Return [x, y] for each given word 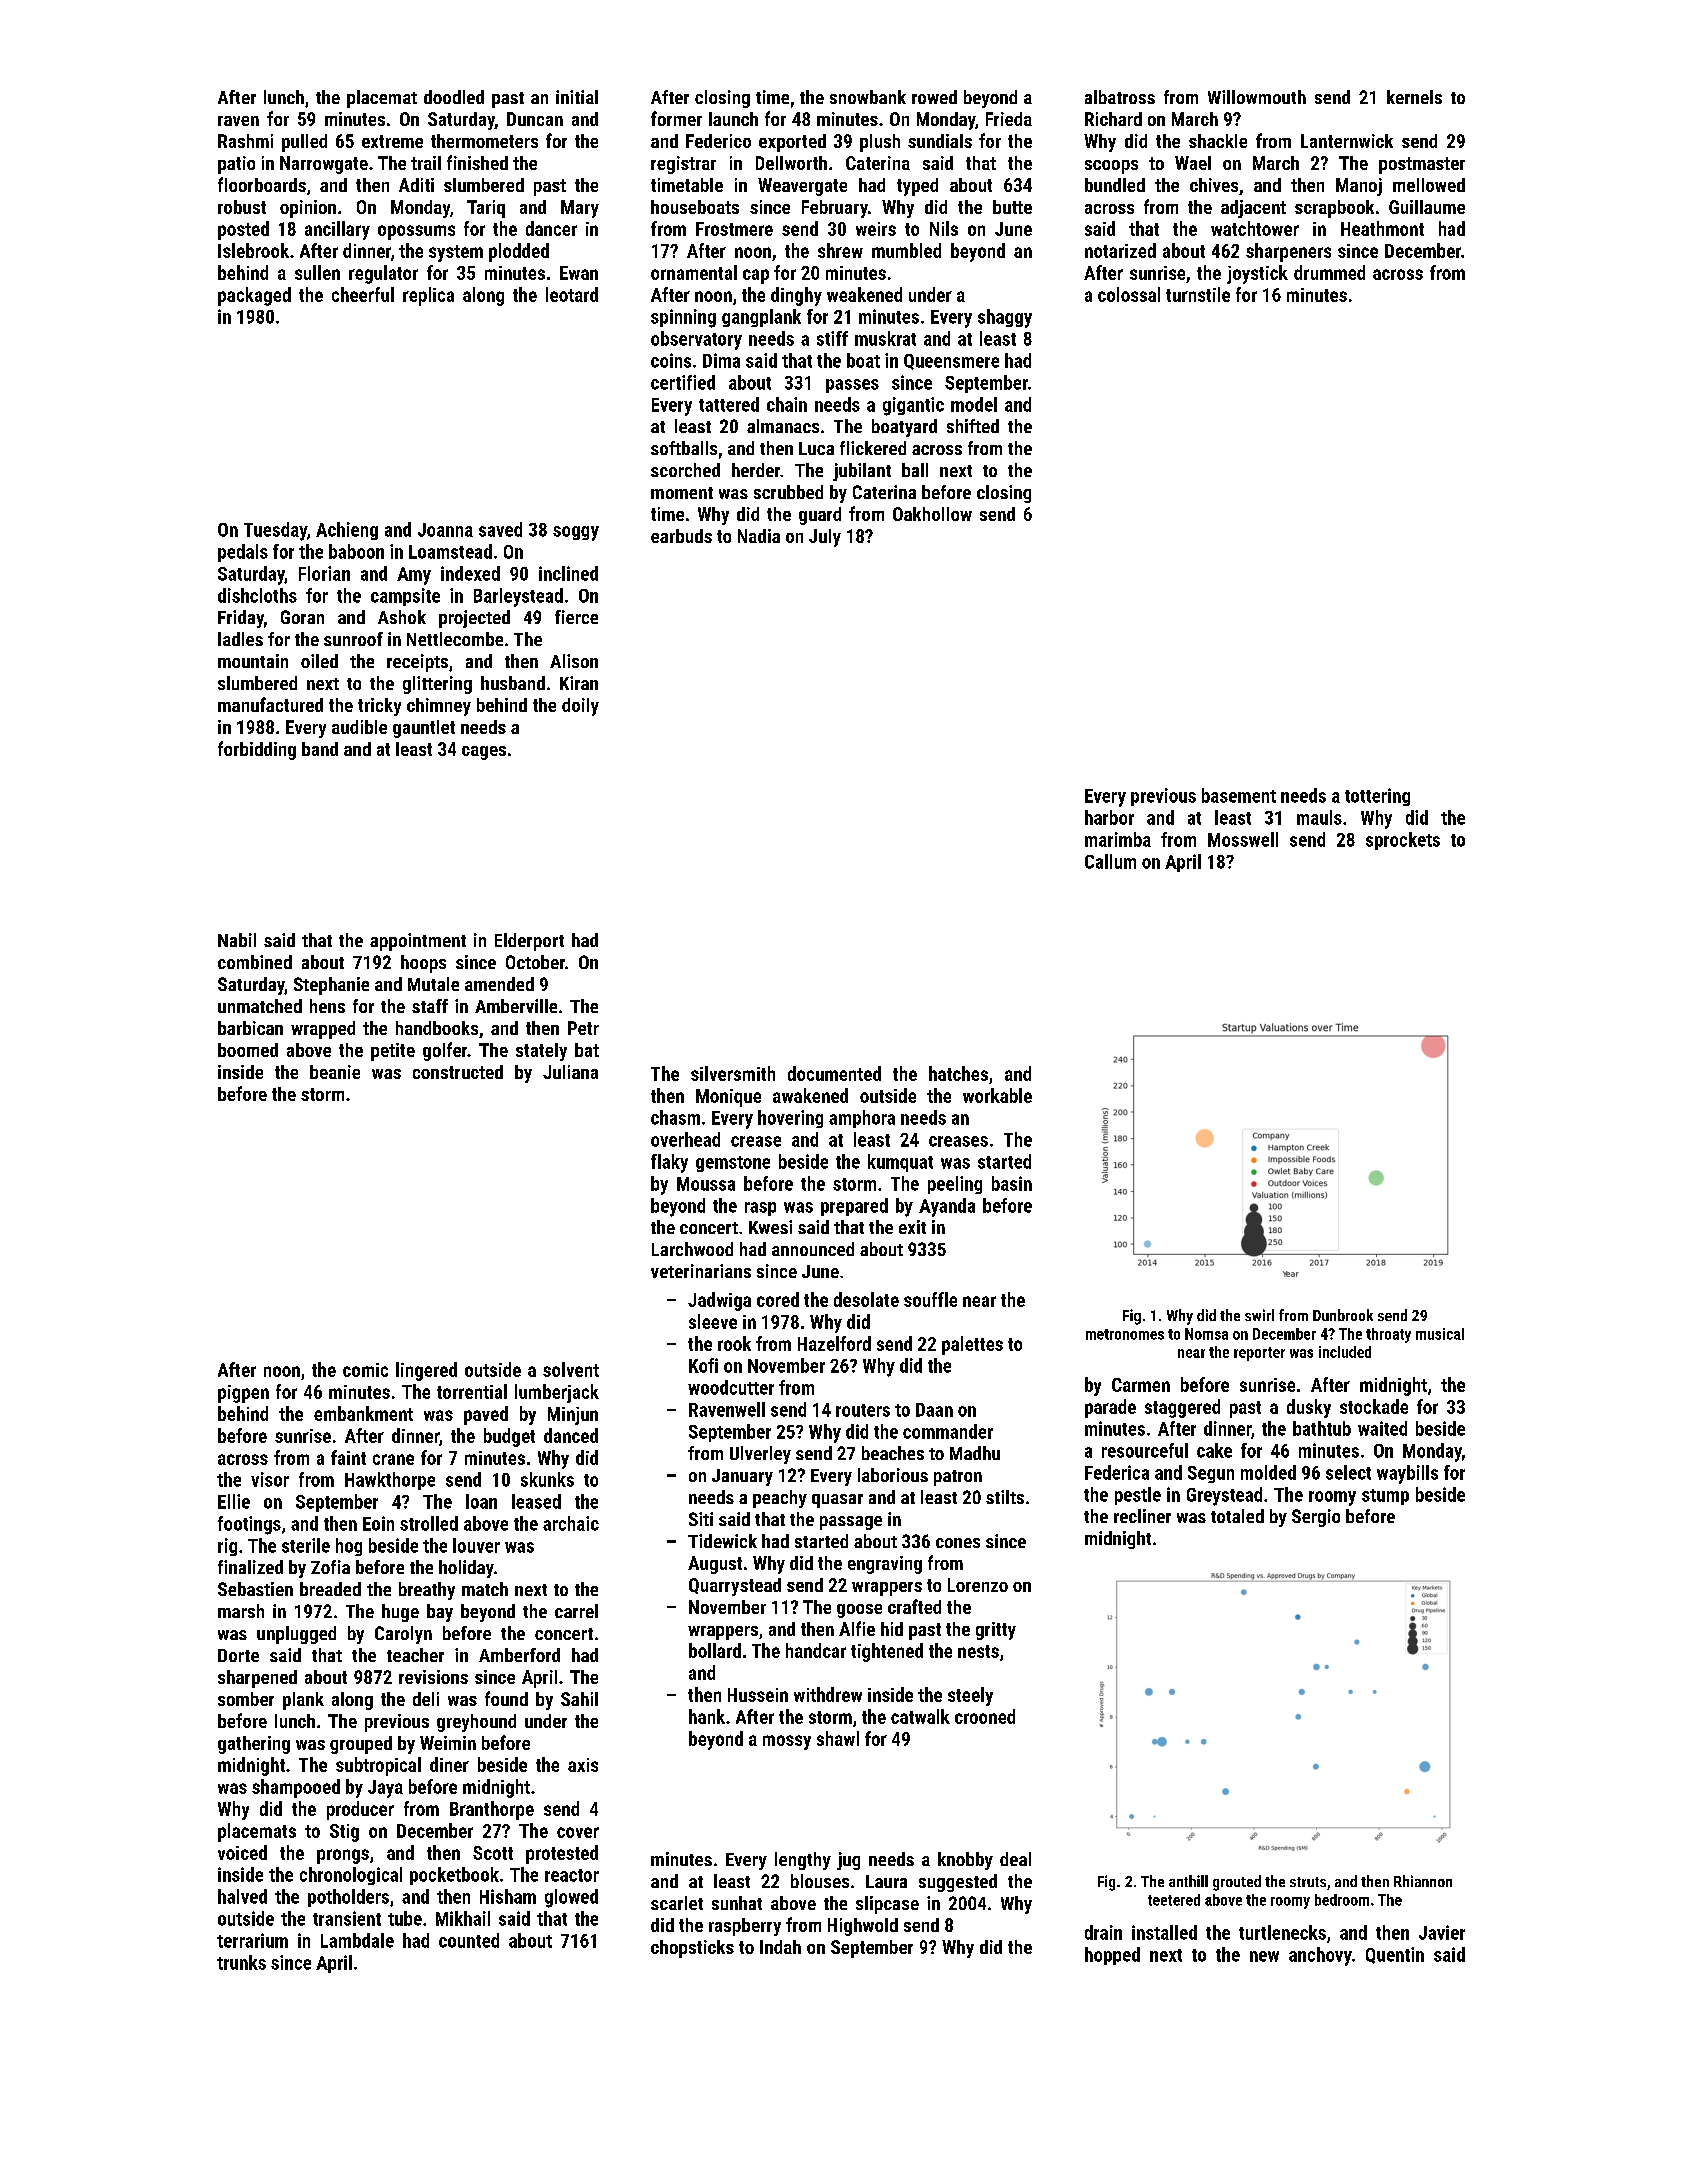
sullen [317, 272]
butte [1012, 207]
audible [359, 727]
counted [469, 1940]
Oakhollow [932, 514]
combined [255, 962]
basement [1239, 795]
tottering [1377, 797]
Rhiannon [1423, 1881]
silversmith [733, 1073]
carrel [576, 1611]
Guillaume [1427, 207]
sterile [306, 1545]
